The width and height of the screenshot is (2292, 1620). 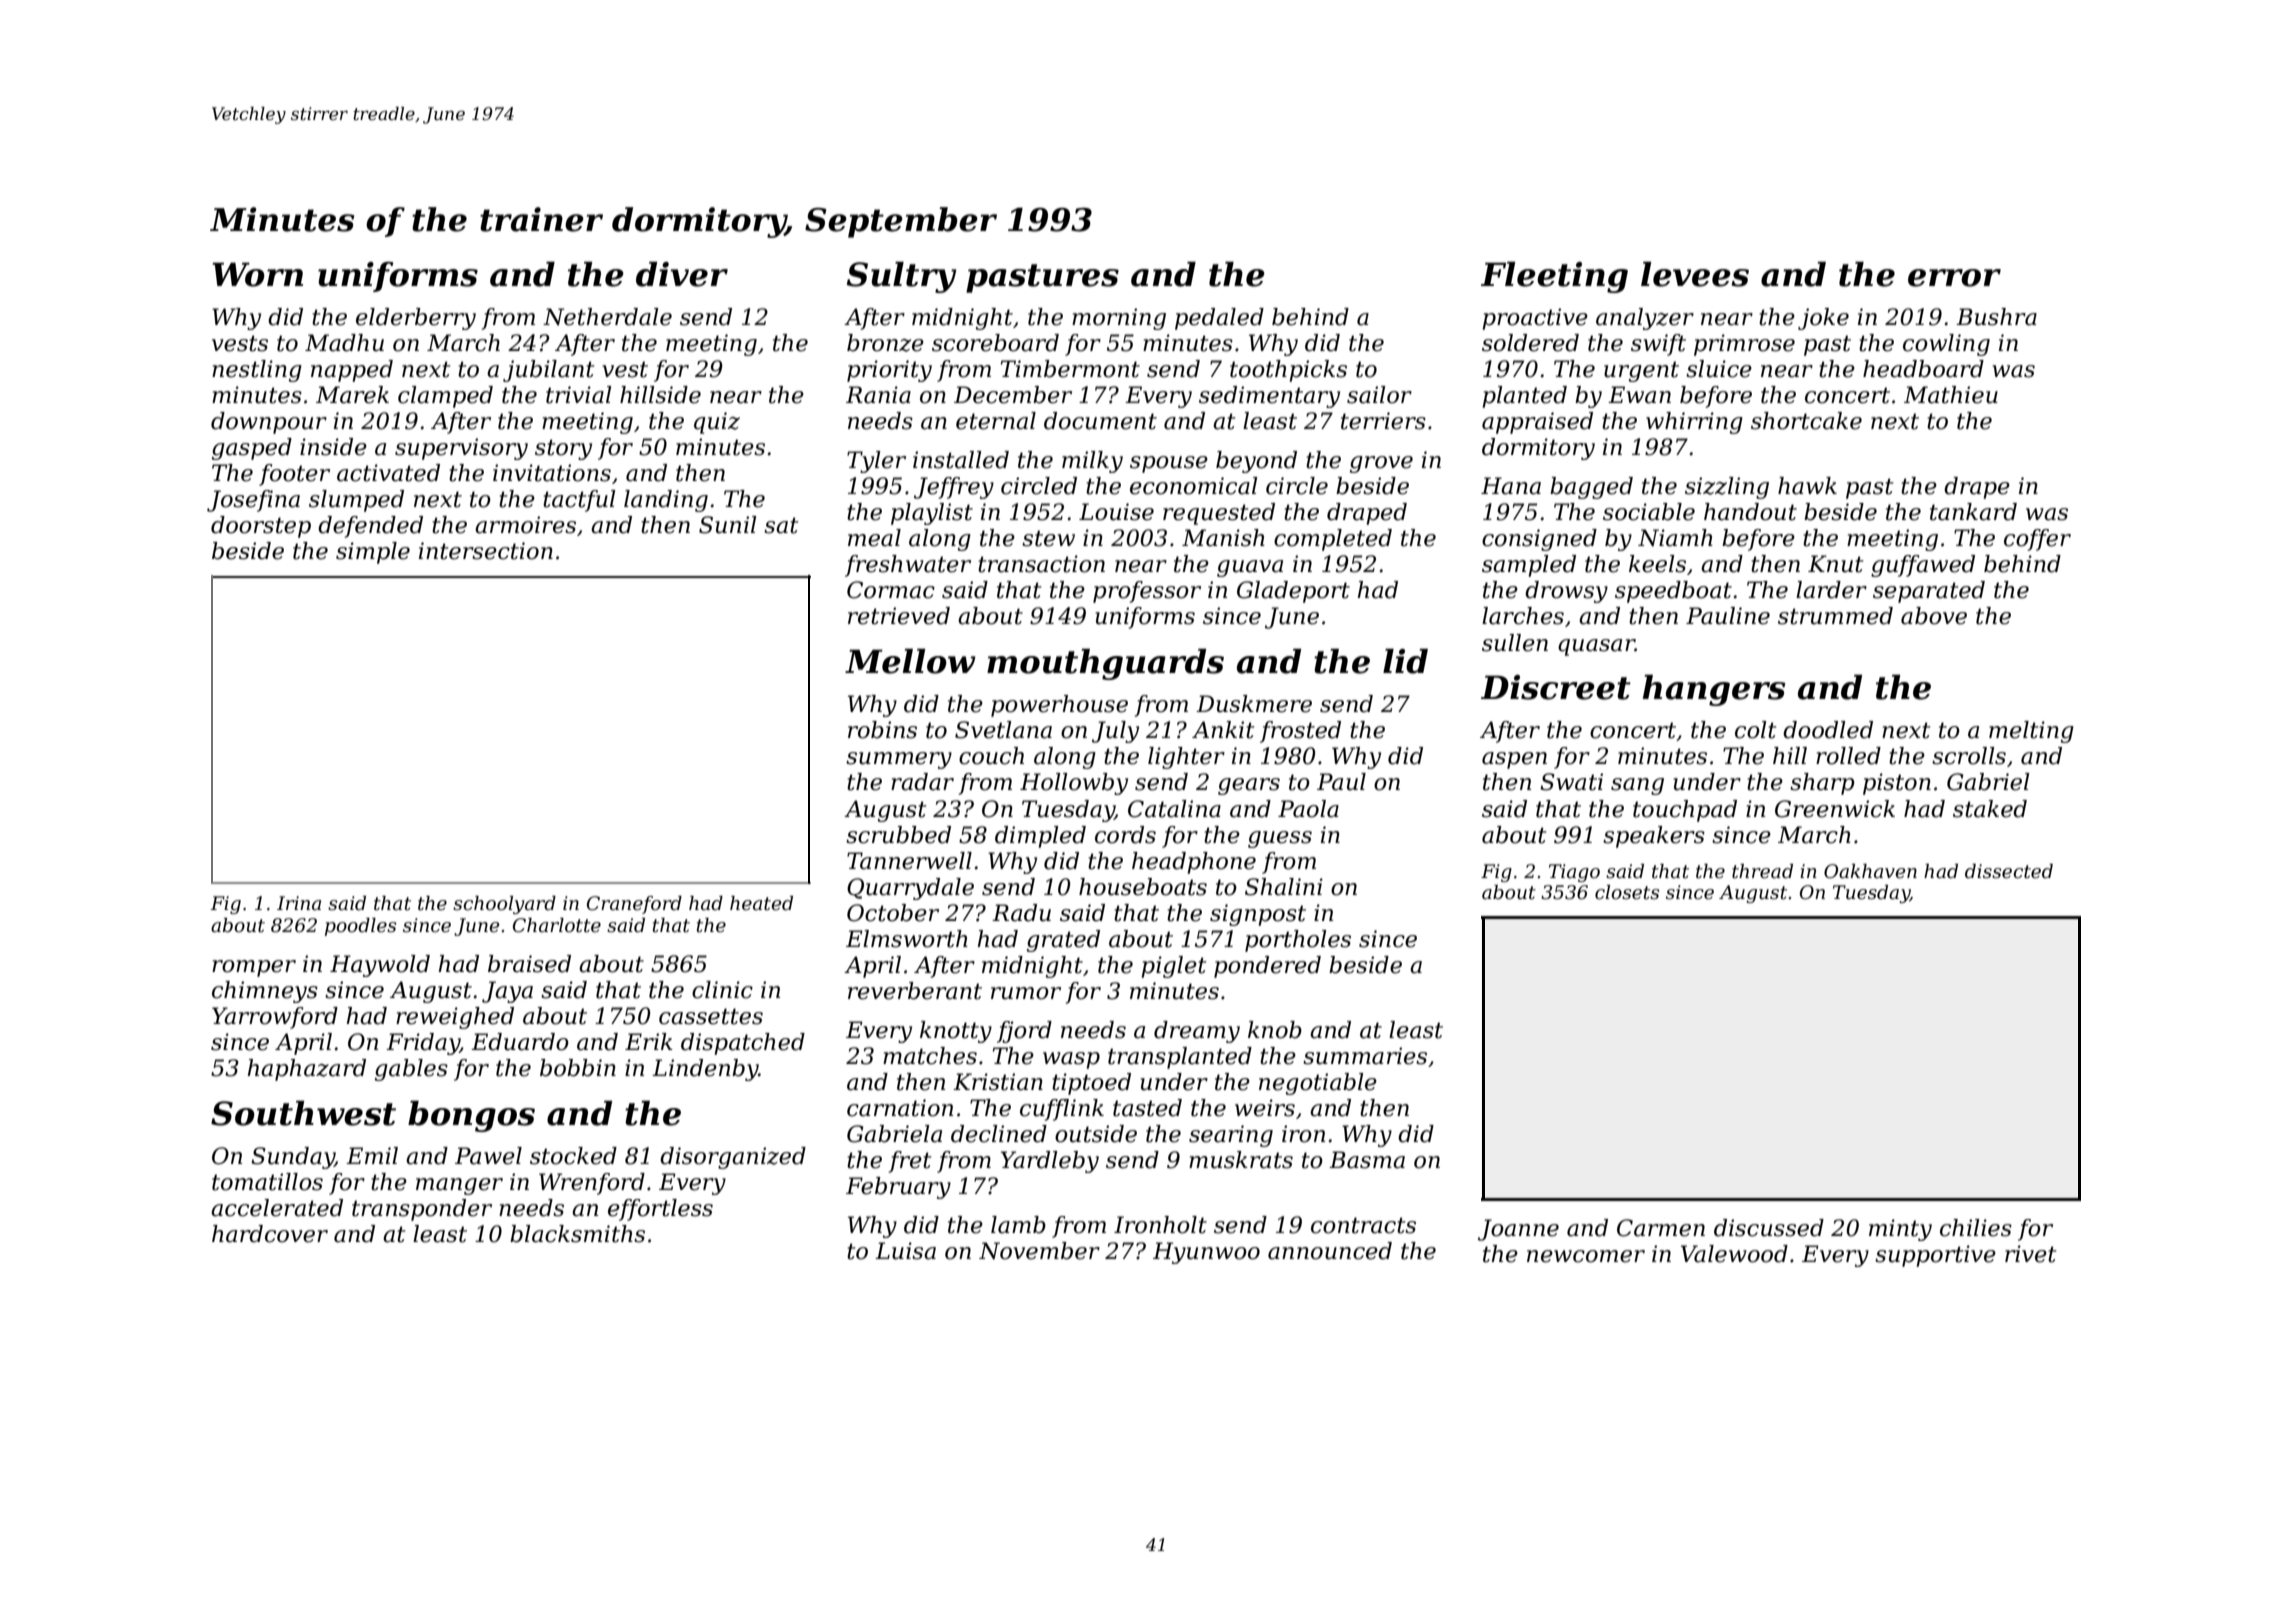 I want to click on romper, so click(x=254, y=968).
